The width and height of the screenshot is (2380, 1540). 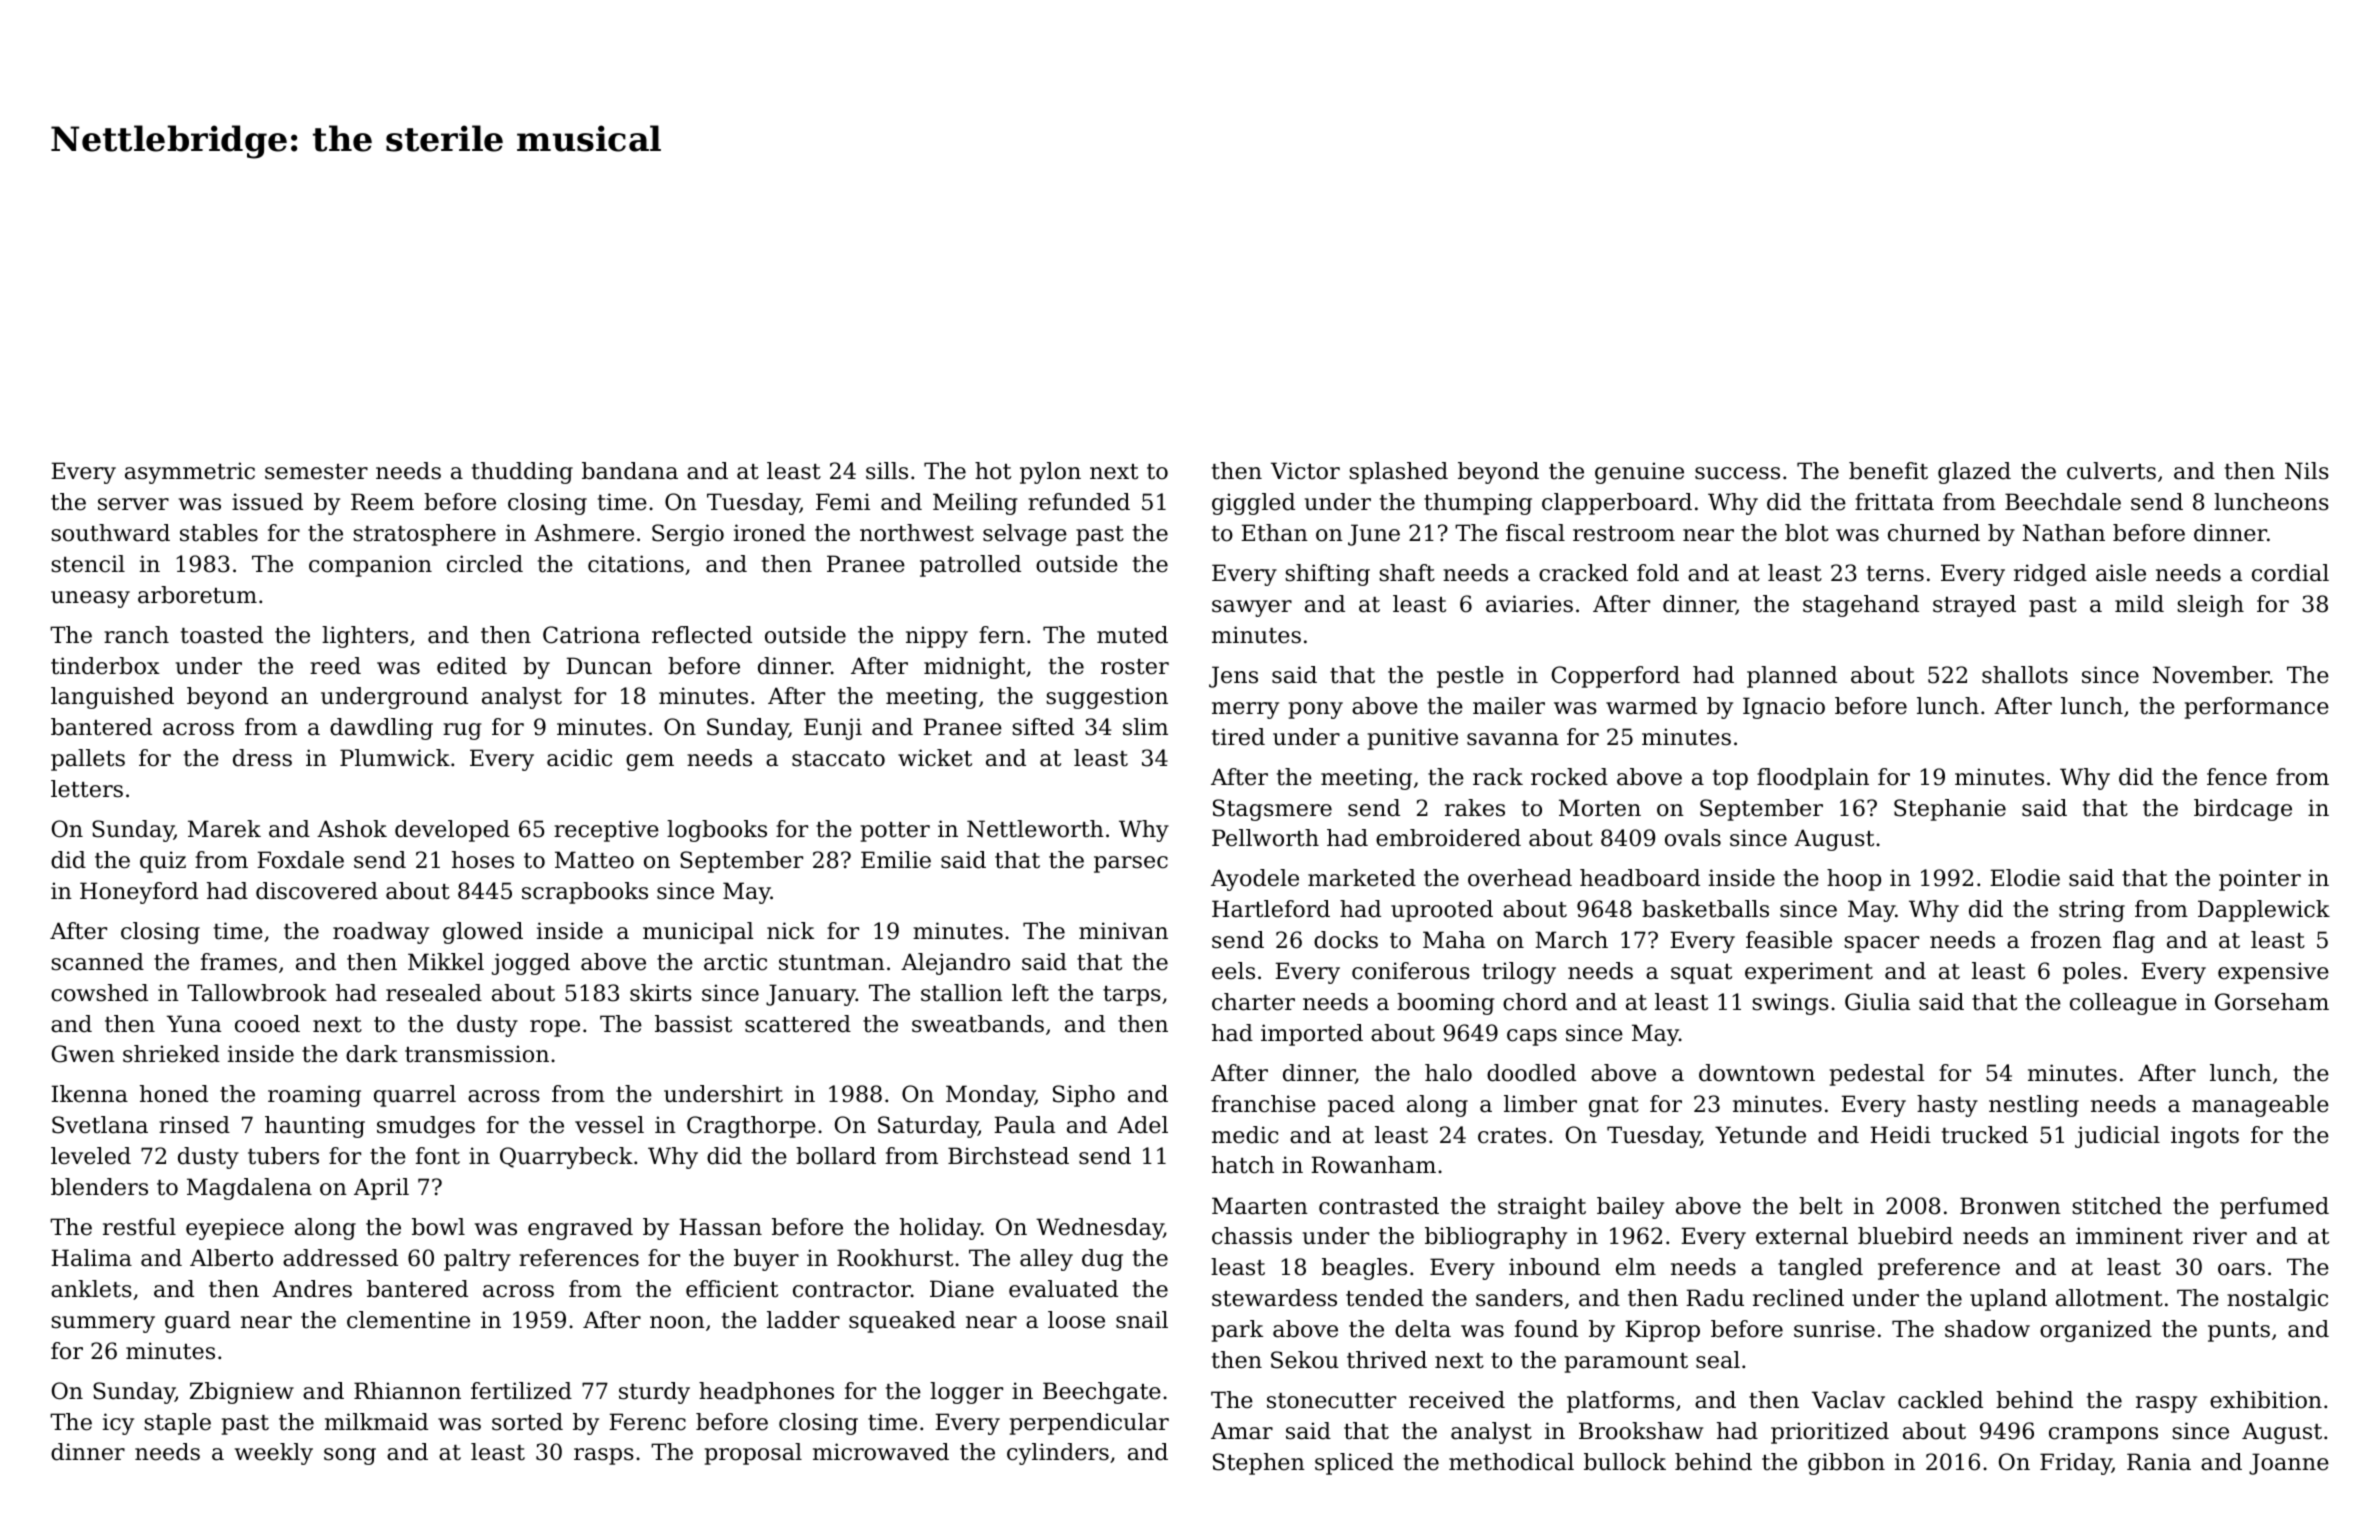 What do you see at coordinates (2290, 573) in the screenshot?
I see `cordial` at bounding box center [2290, 573].
